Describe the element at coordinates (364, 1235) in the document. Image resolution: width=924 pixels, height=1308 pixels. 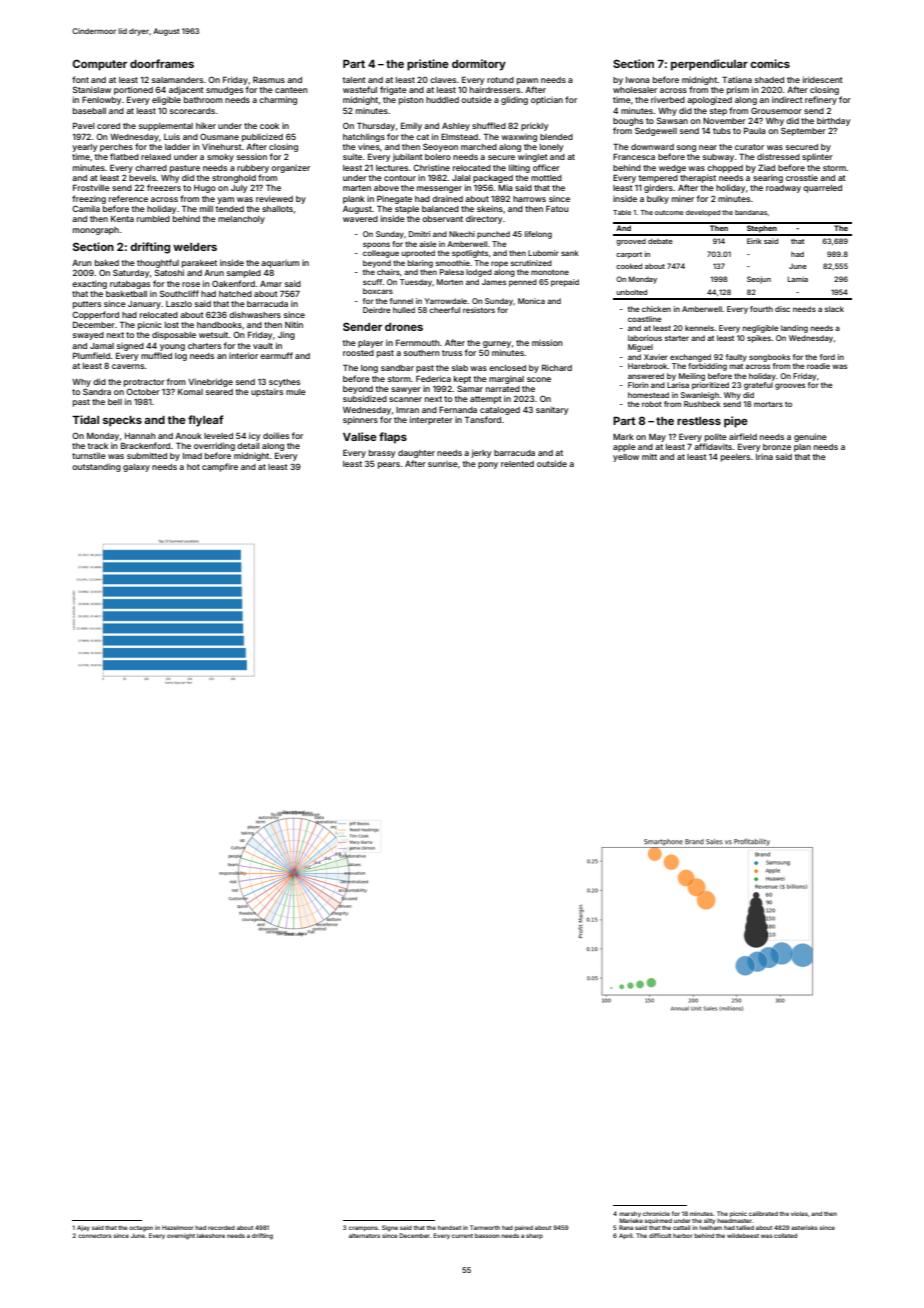
I see `alternators` at that location.
